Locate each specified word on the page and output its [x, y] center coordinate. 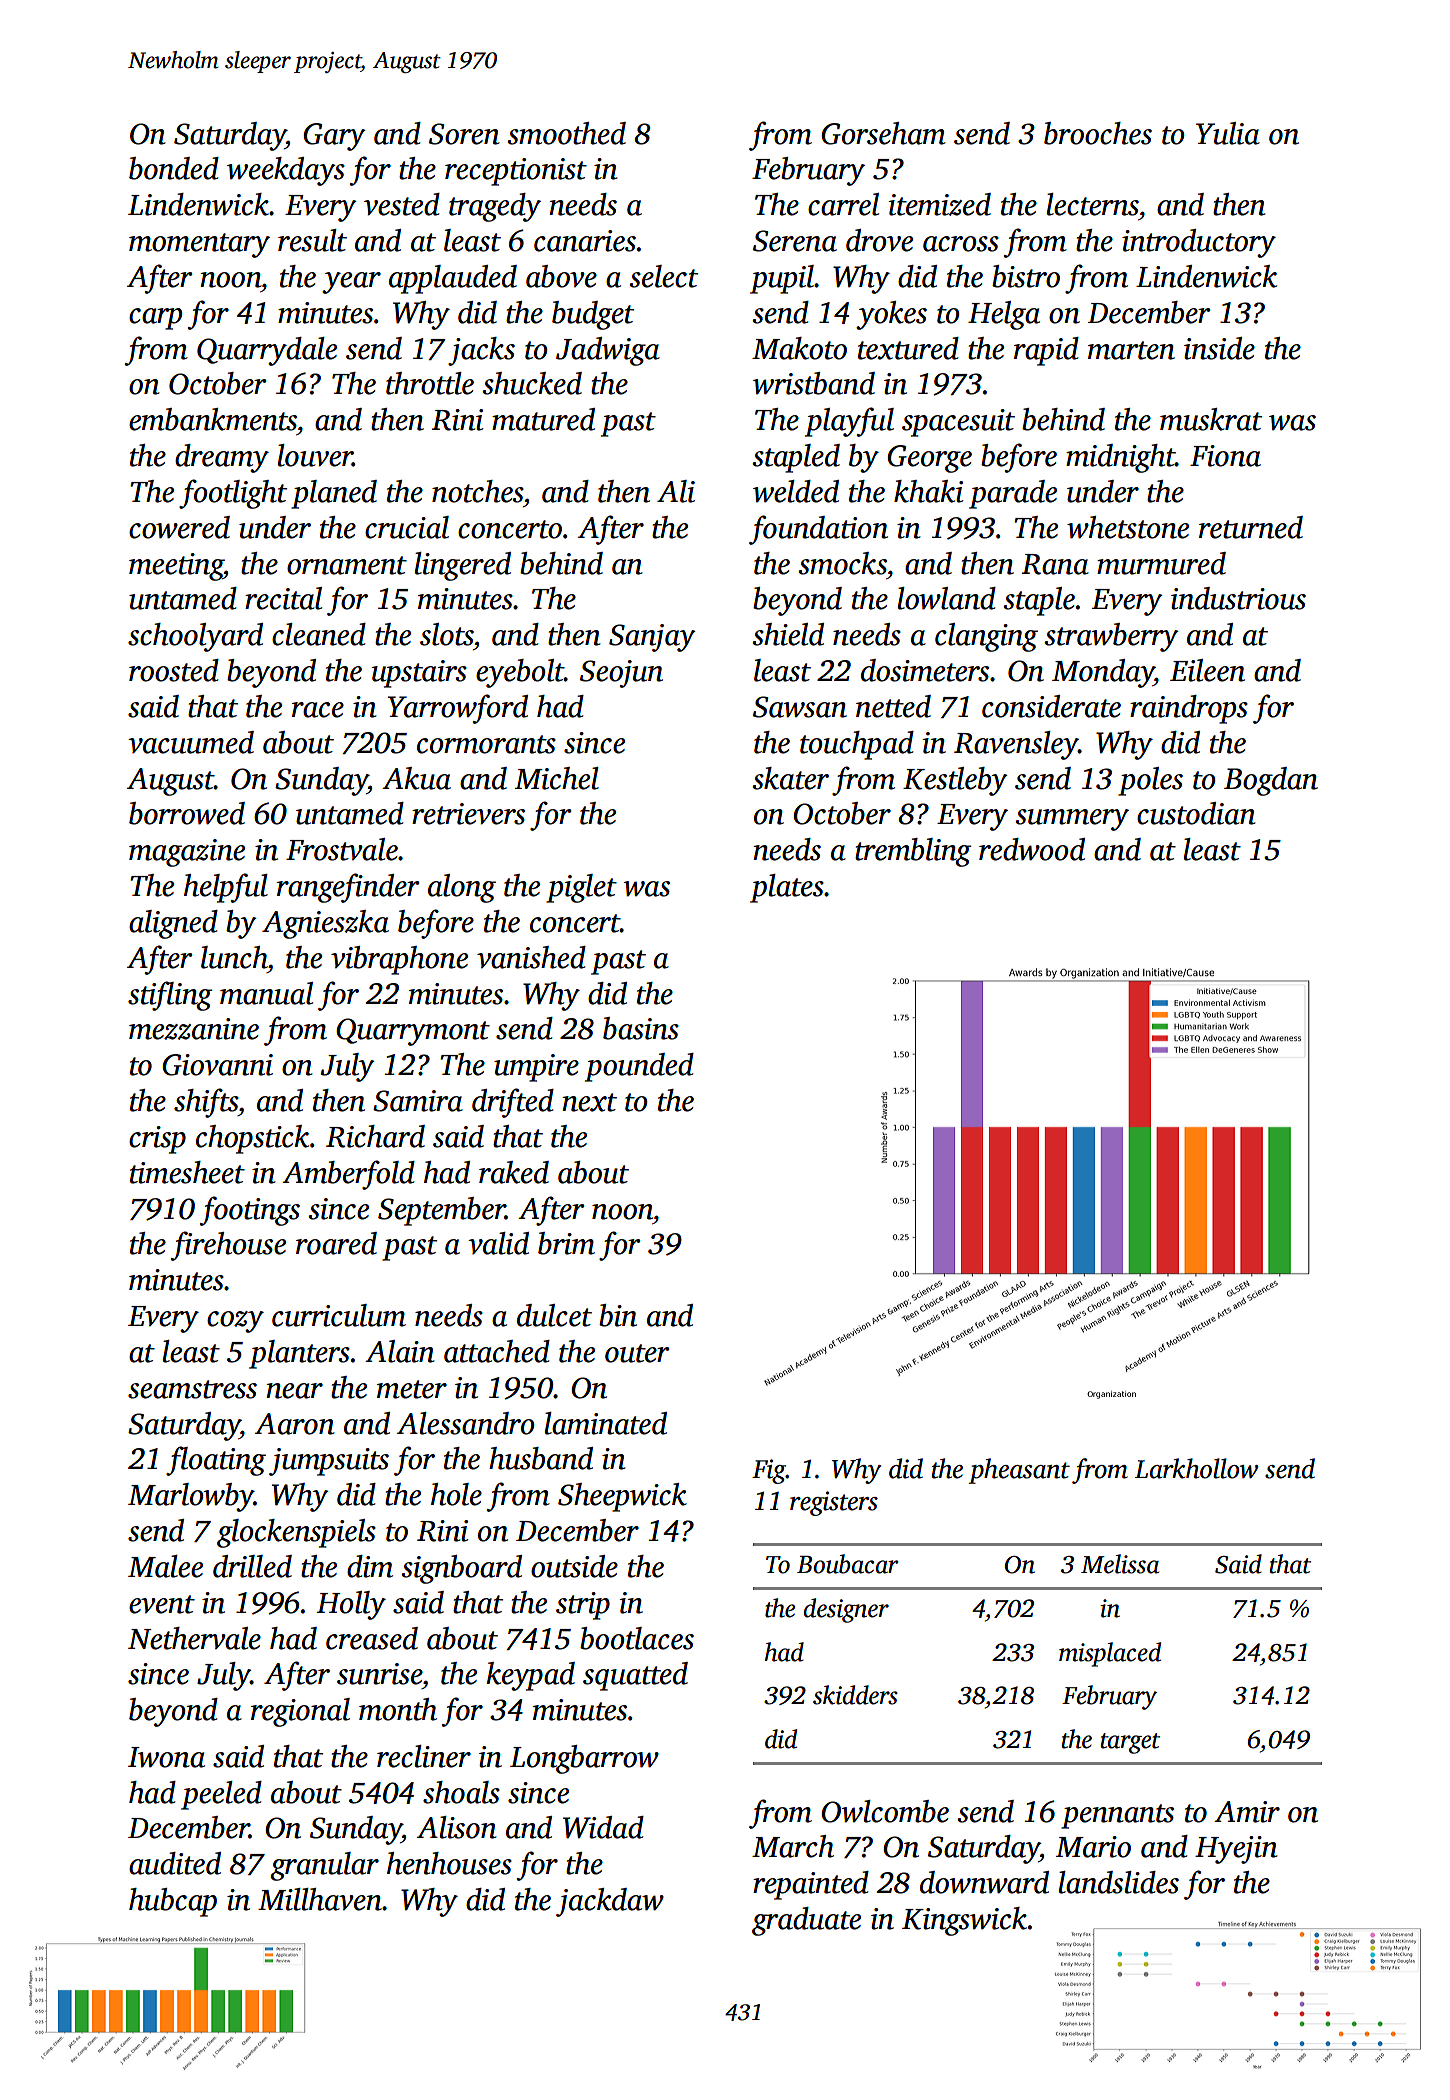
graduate [806, 1921]
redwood [1032, 849]
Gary [334, 137]
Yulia [1228, 133]
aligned [173, 924]
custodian [1196, 813]
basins [641, 1028]
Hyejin [1236, 1850]
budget [593, 315]
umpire [536, 1068]
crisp [157, 1140]
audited [175, 1863]
